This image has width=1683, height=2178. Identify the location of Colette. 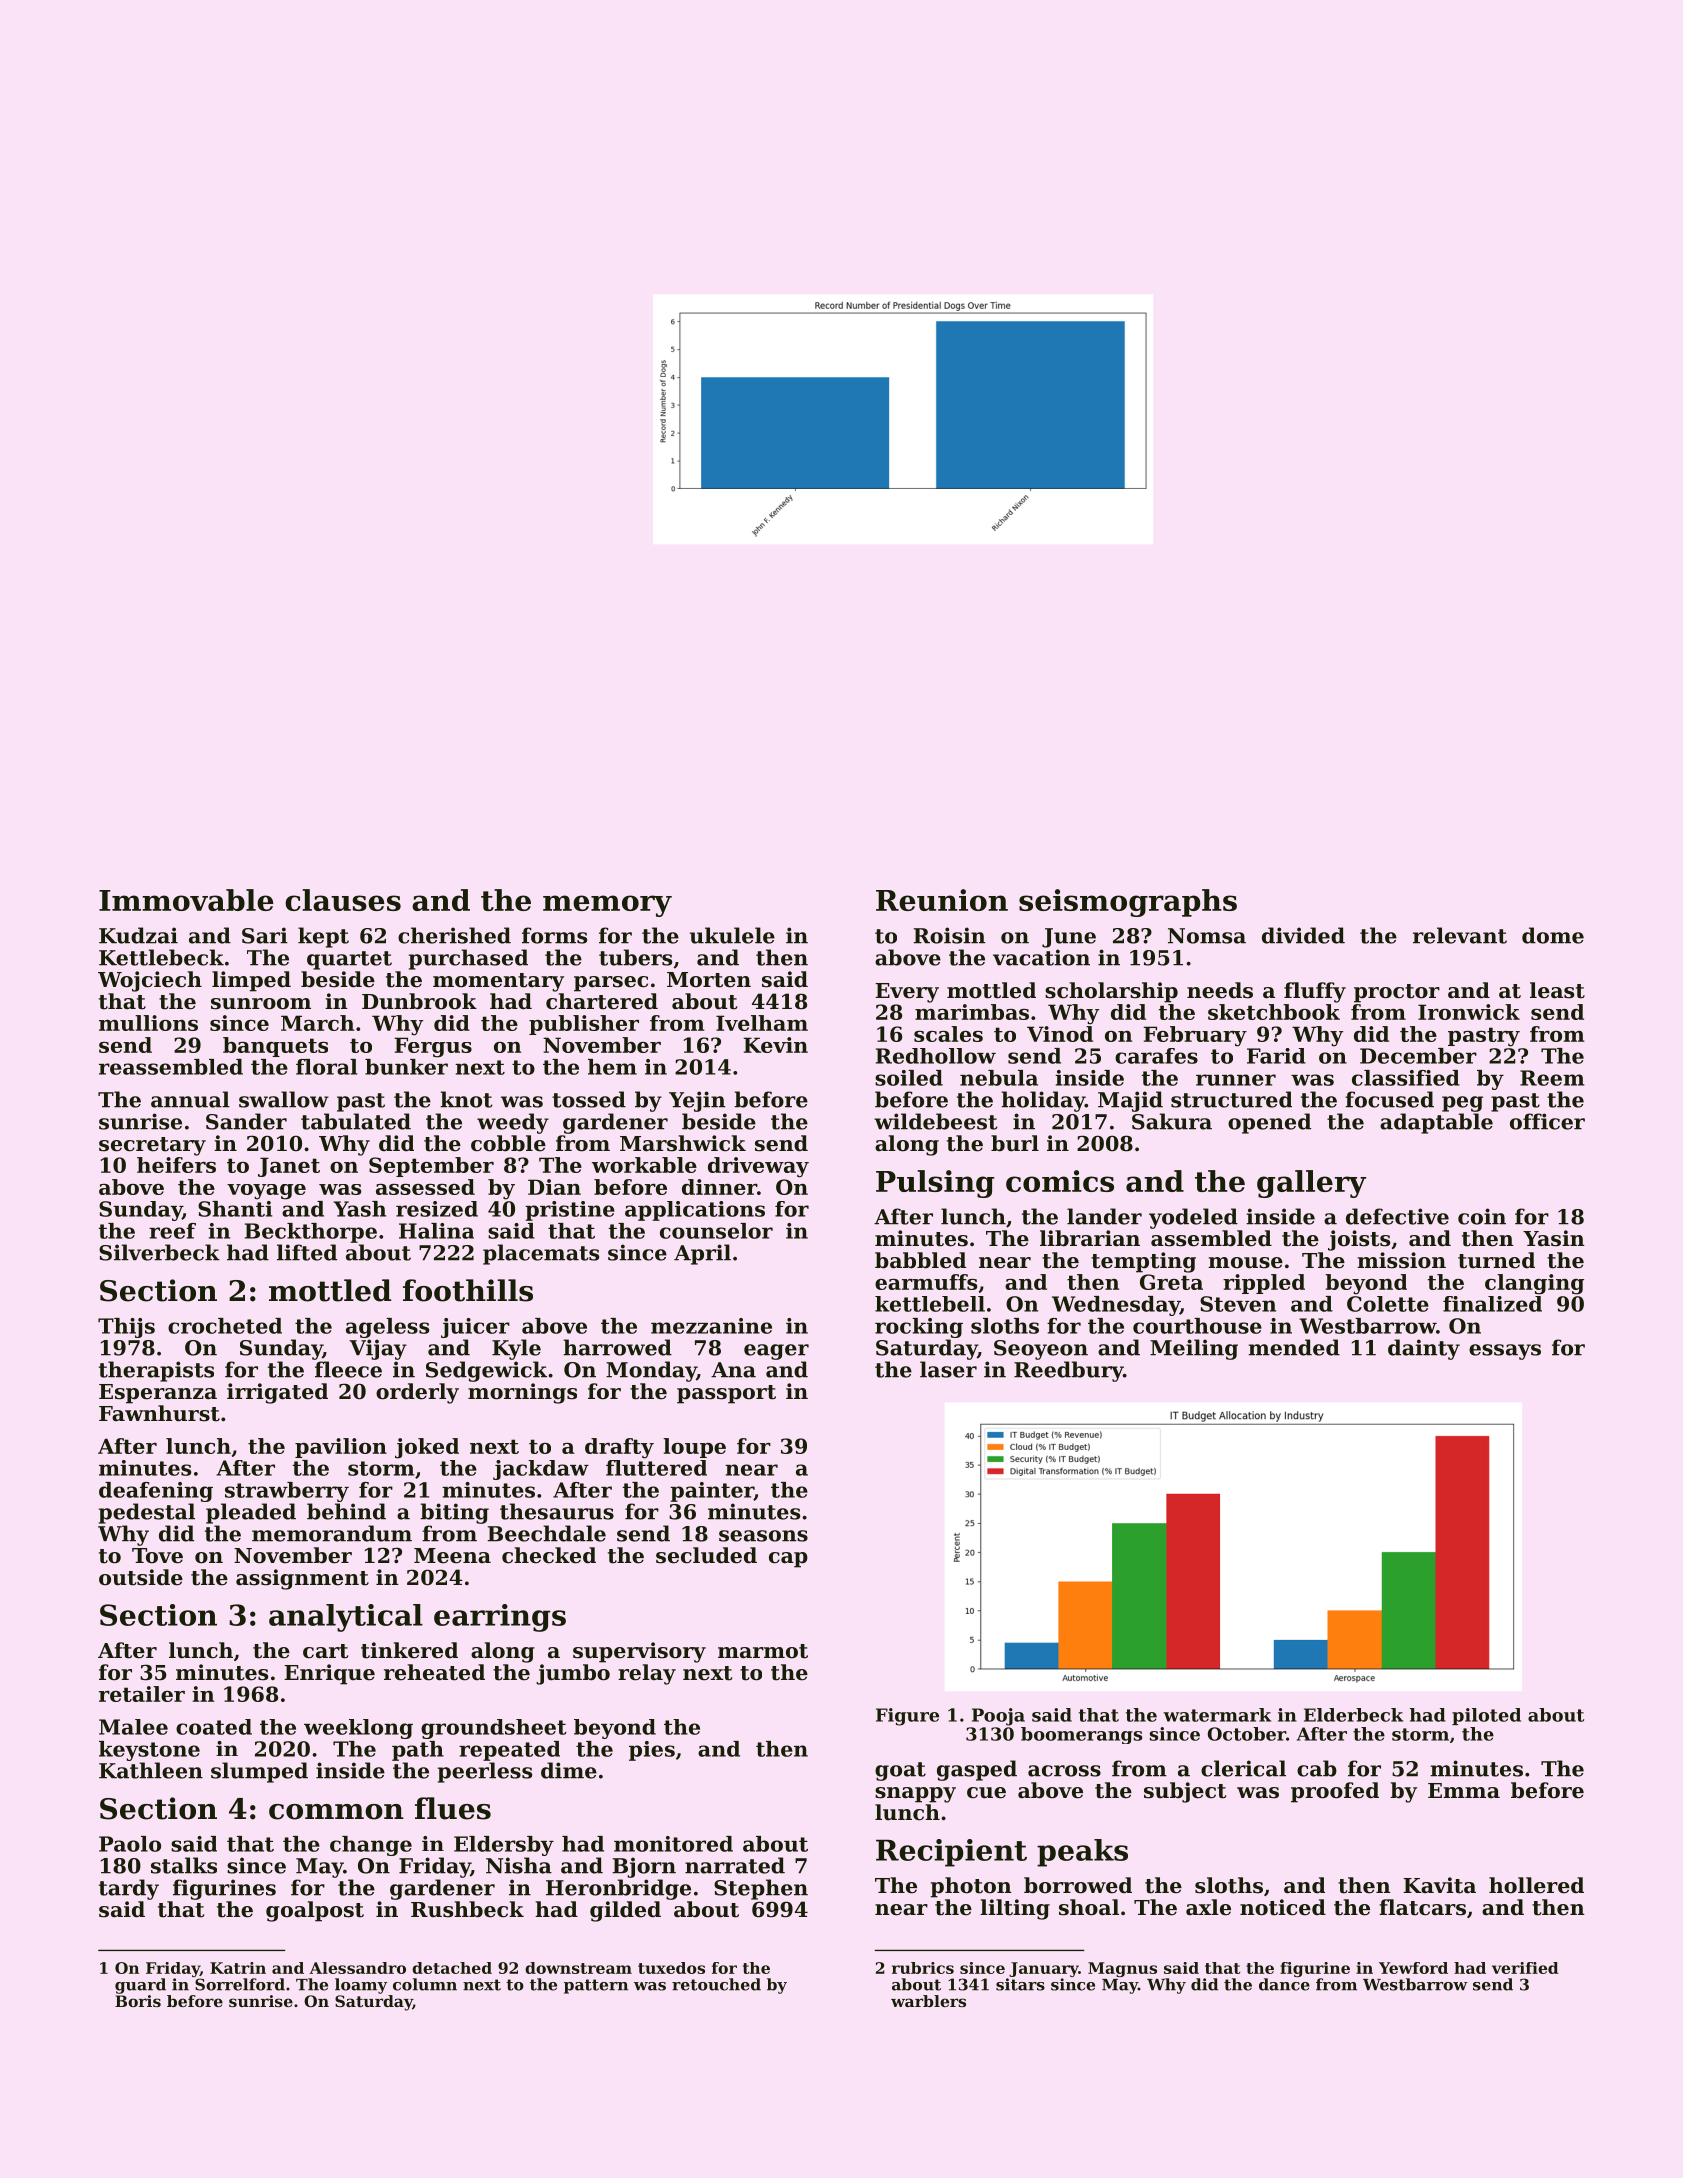
(1388, 1304).
